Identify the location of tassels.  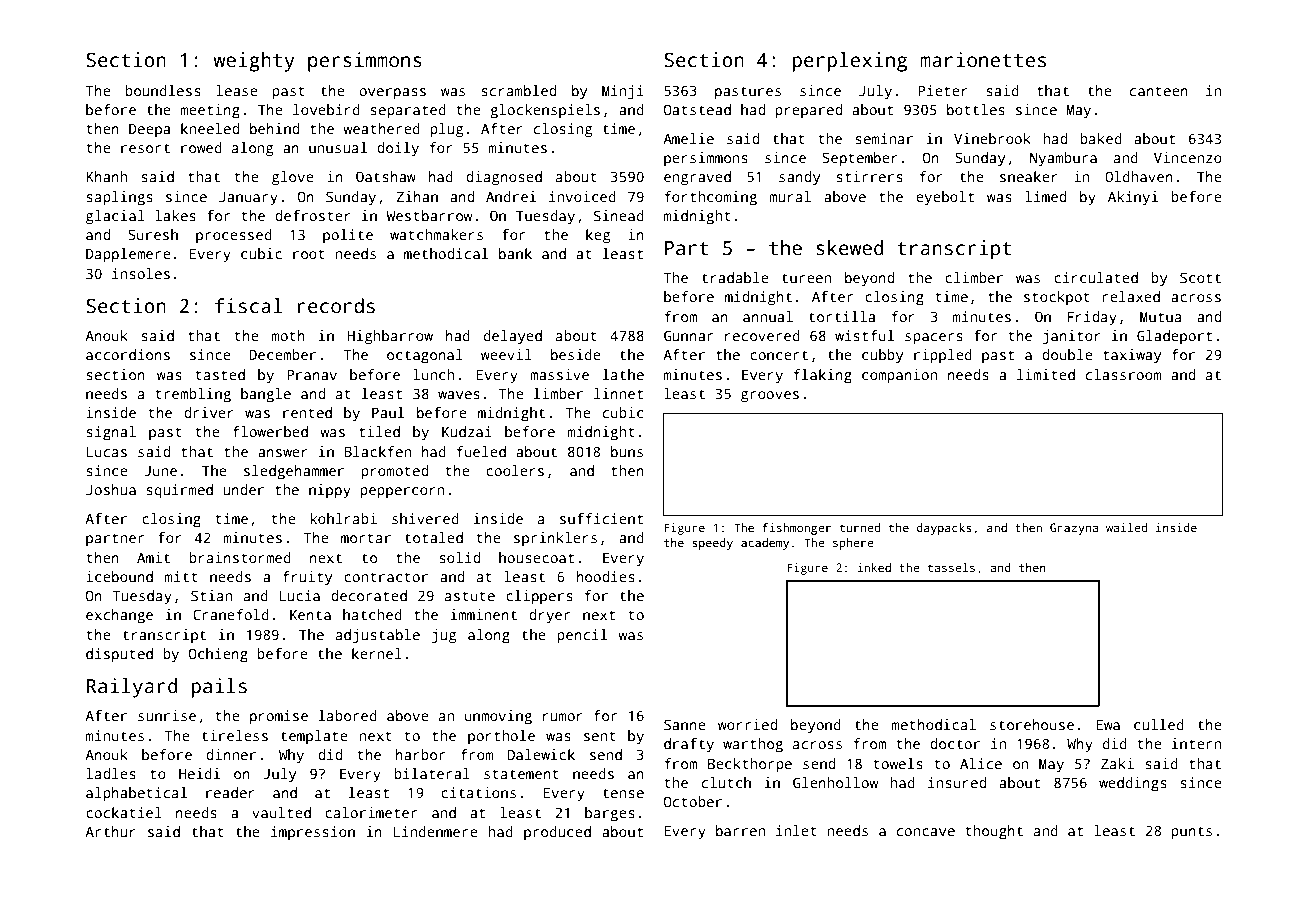
(951, 567).
